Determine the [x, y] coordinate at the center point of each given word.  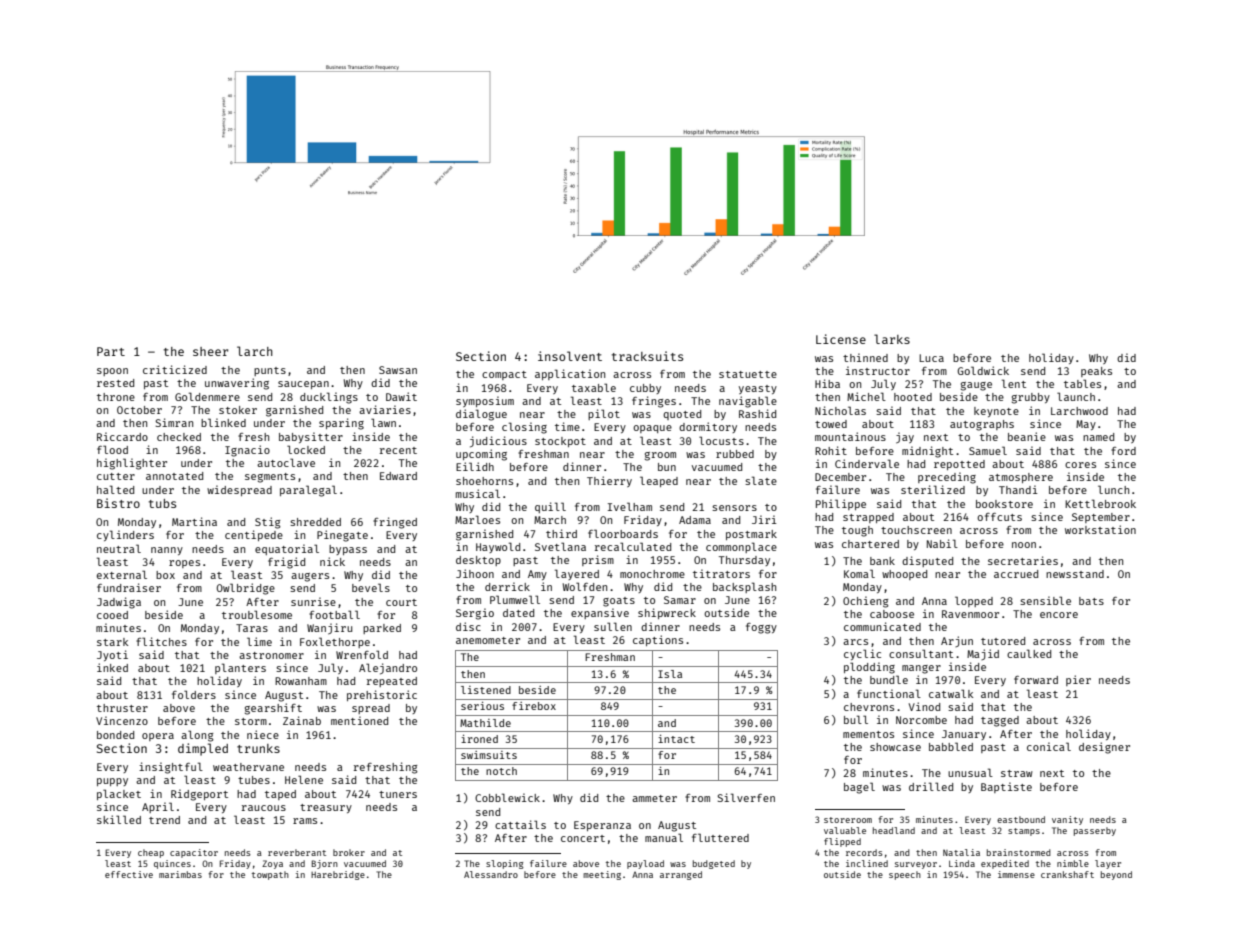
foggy [761, 628]
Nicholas [840, 410]
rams [305, 821]
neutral [119, 548]
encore [1059, 615]
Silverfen [746, 797]
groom [660, 456]
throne [116, 397]
